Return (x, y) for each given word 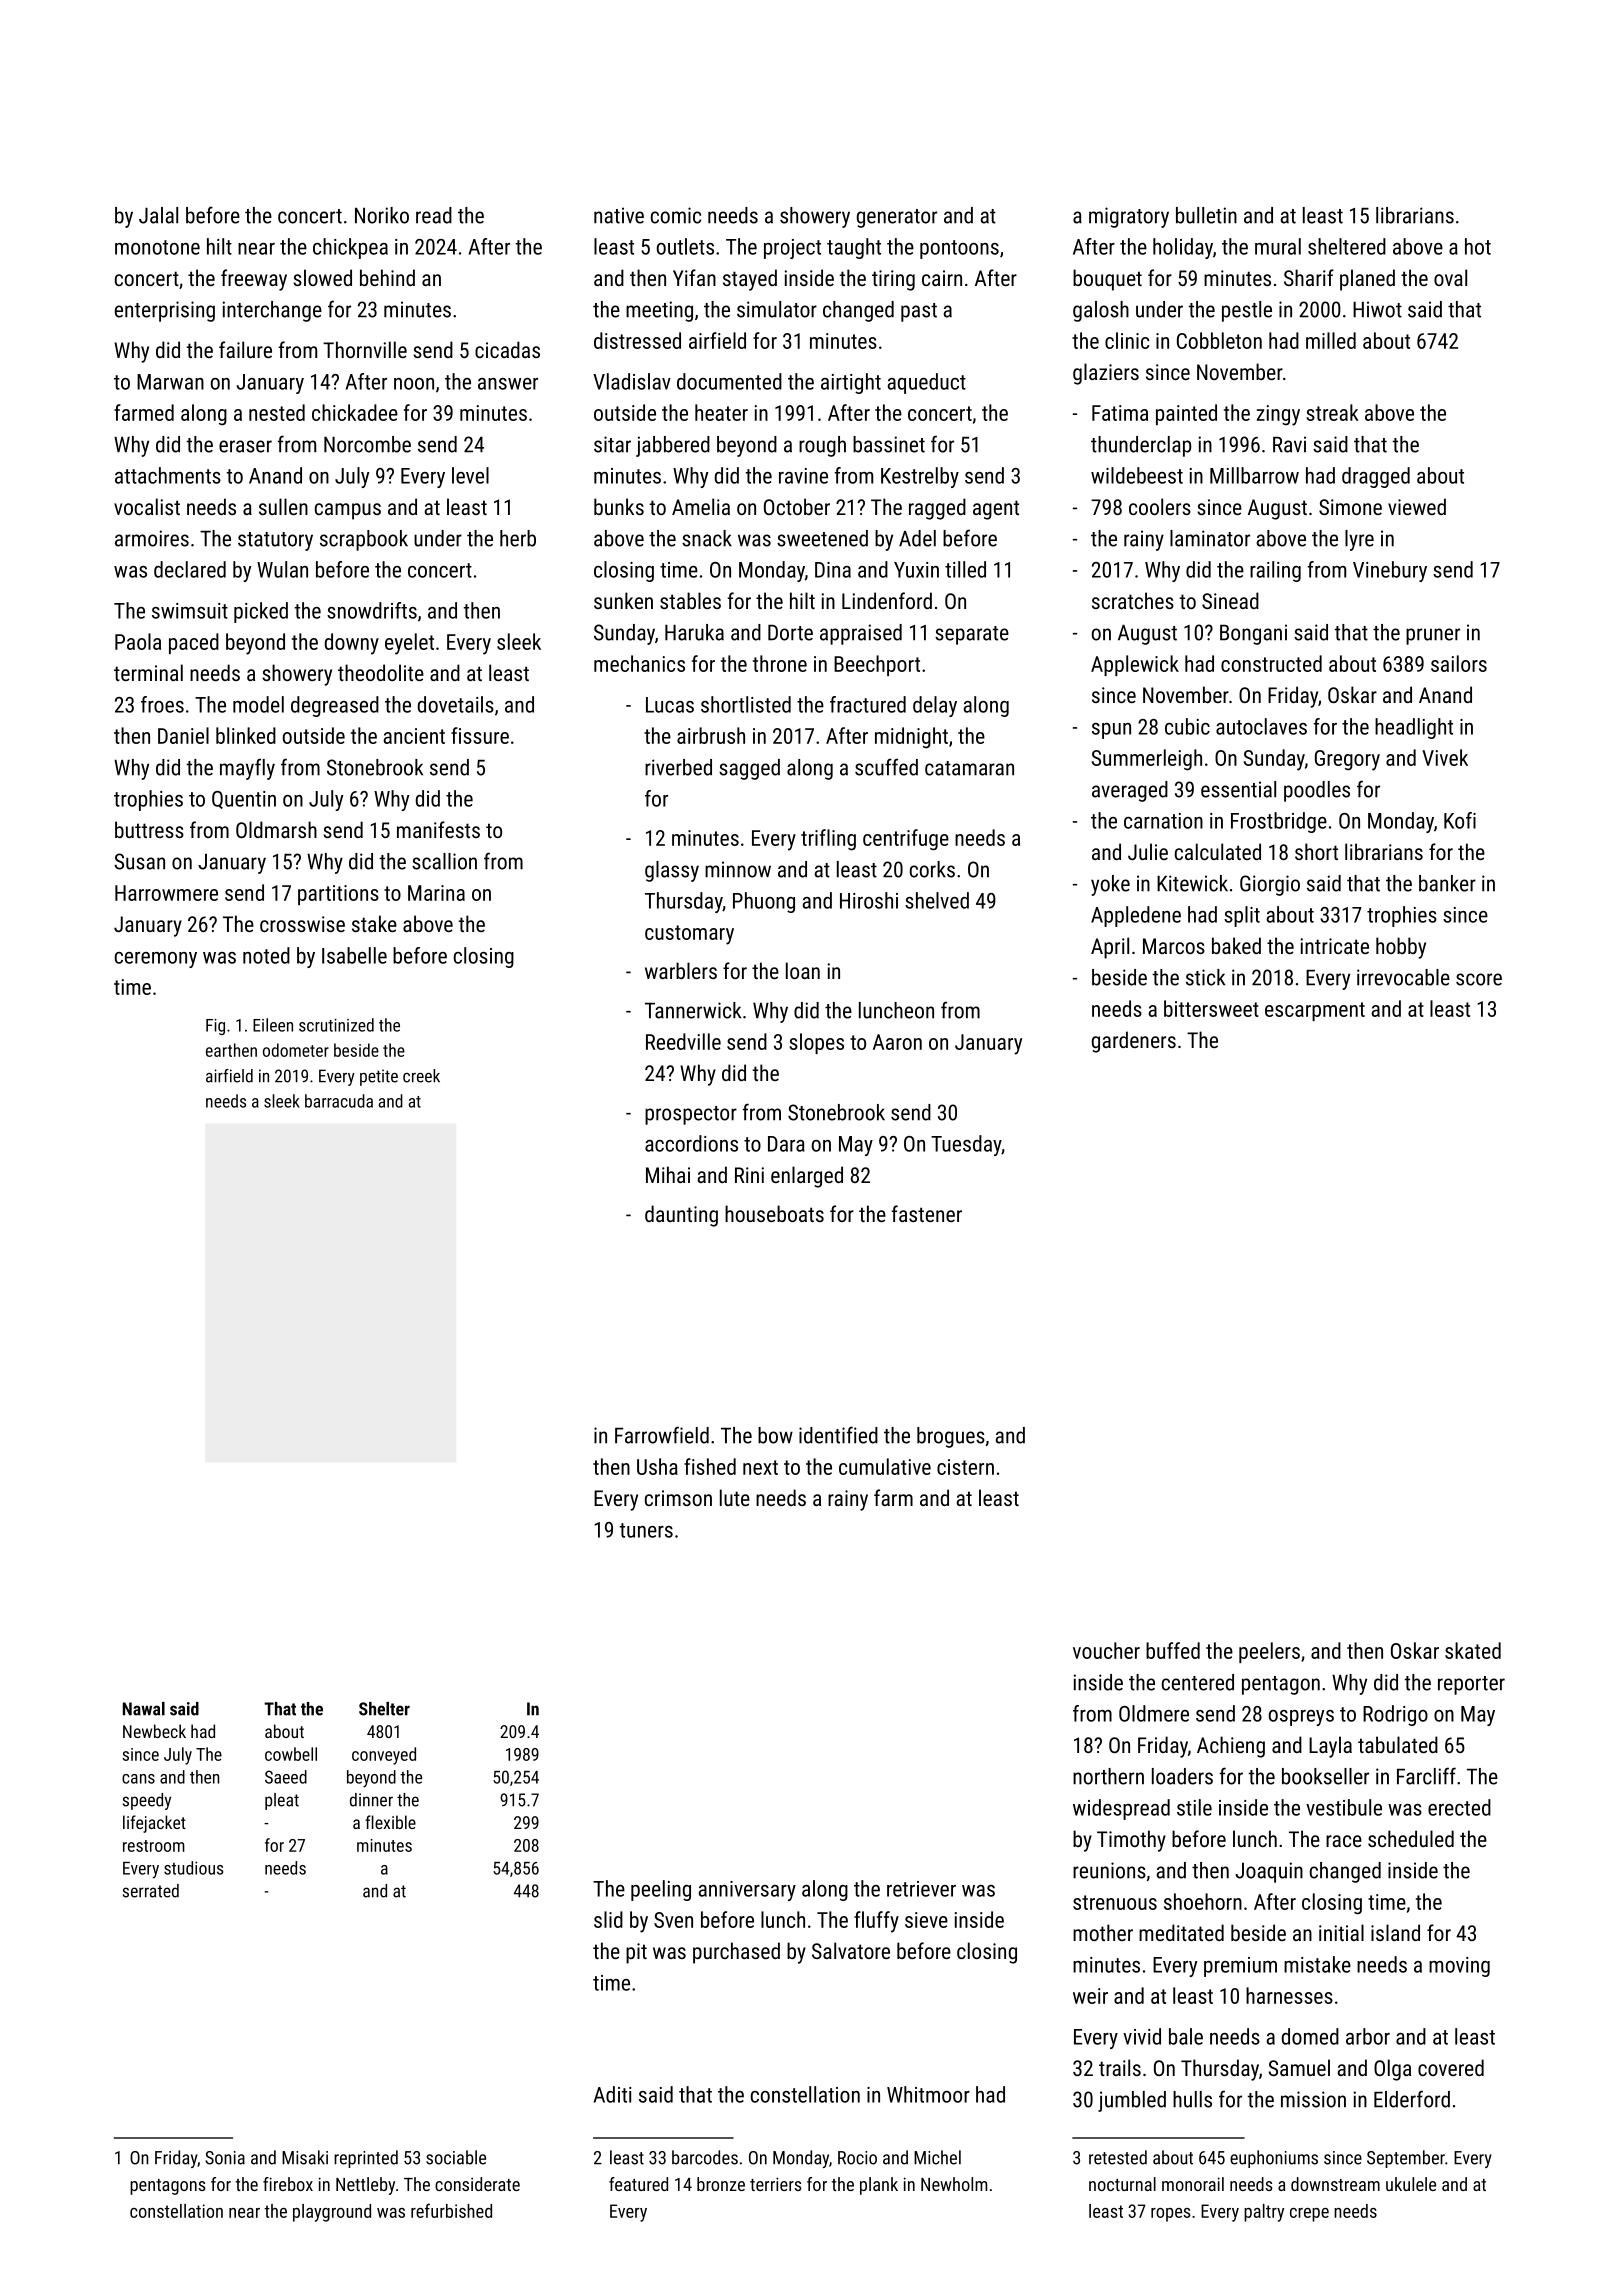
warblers (681, 970)
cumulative (885, 1466)
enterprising (165, 311)
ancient (414, 736)
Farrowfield (662, 1435)
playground (332, 2213)
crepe (1309, 2215)
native (619, 215)
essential (1238, 789)
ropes (1171, 2215)
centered (1198, 1682)
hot (1478, 246)
